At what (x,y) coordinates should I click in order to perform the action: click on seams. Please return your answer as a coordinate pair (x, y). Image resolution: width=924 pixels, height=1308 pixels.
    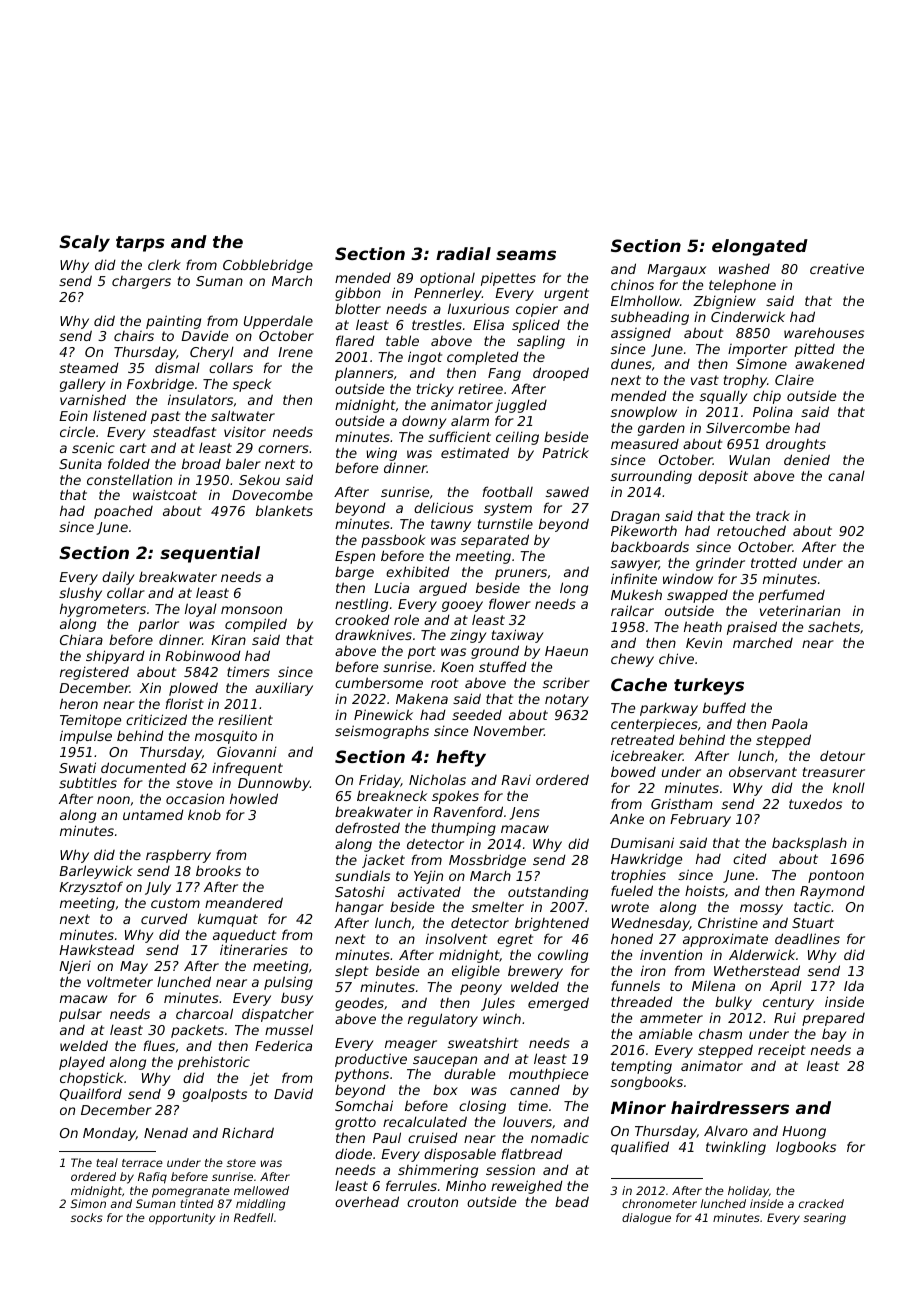
    Looking at the image, I should click on (526, 255).
